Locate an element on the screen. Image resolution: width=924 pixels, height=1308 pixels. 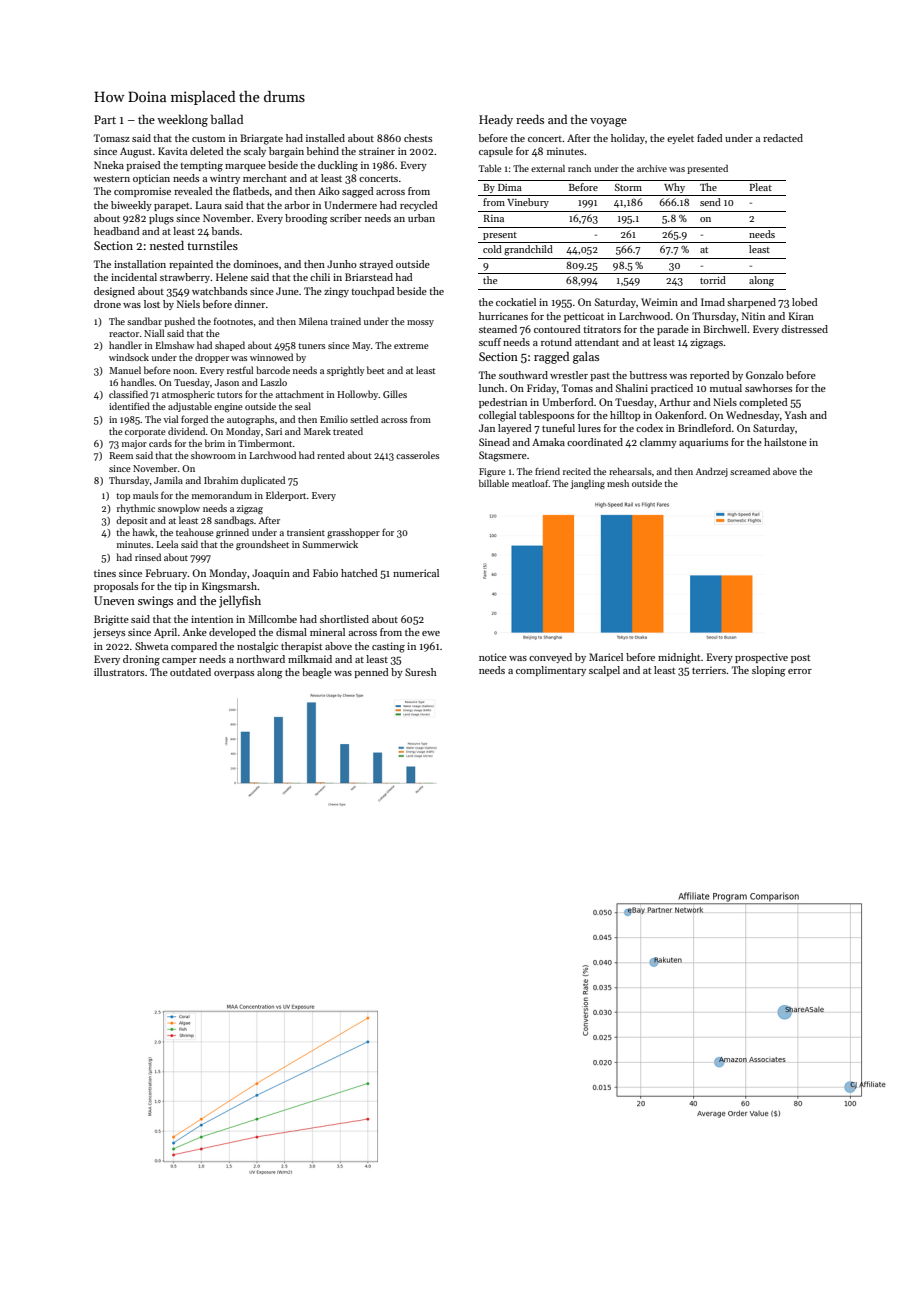
Heady is located at coordinates (496, 121).
